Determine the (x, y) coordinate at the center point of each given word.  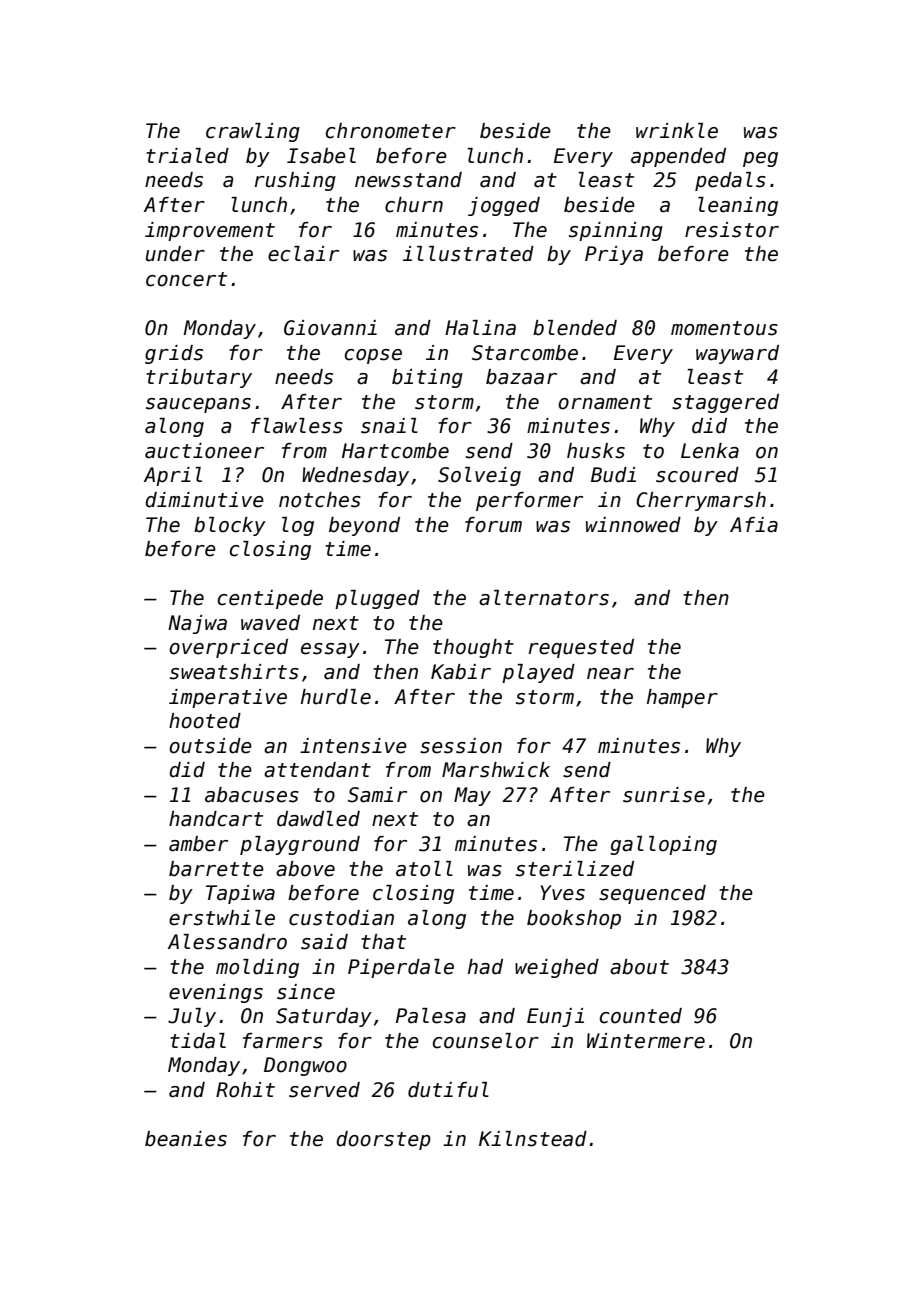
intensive (353, 746)
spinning (616, 231)
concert (186, 279)
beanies (186, 1139)
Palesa (431, 1016)
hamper (682, 698)
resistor (732, 230)
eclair (303, 254)
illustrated (468, 254)
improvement (210, 231)
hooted (205, 721)
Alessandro (227, 942)
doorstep (383, 1140)
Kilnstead (533, 1139)
